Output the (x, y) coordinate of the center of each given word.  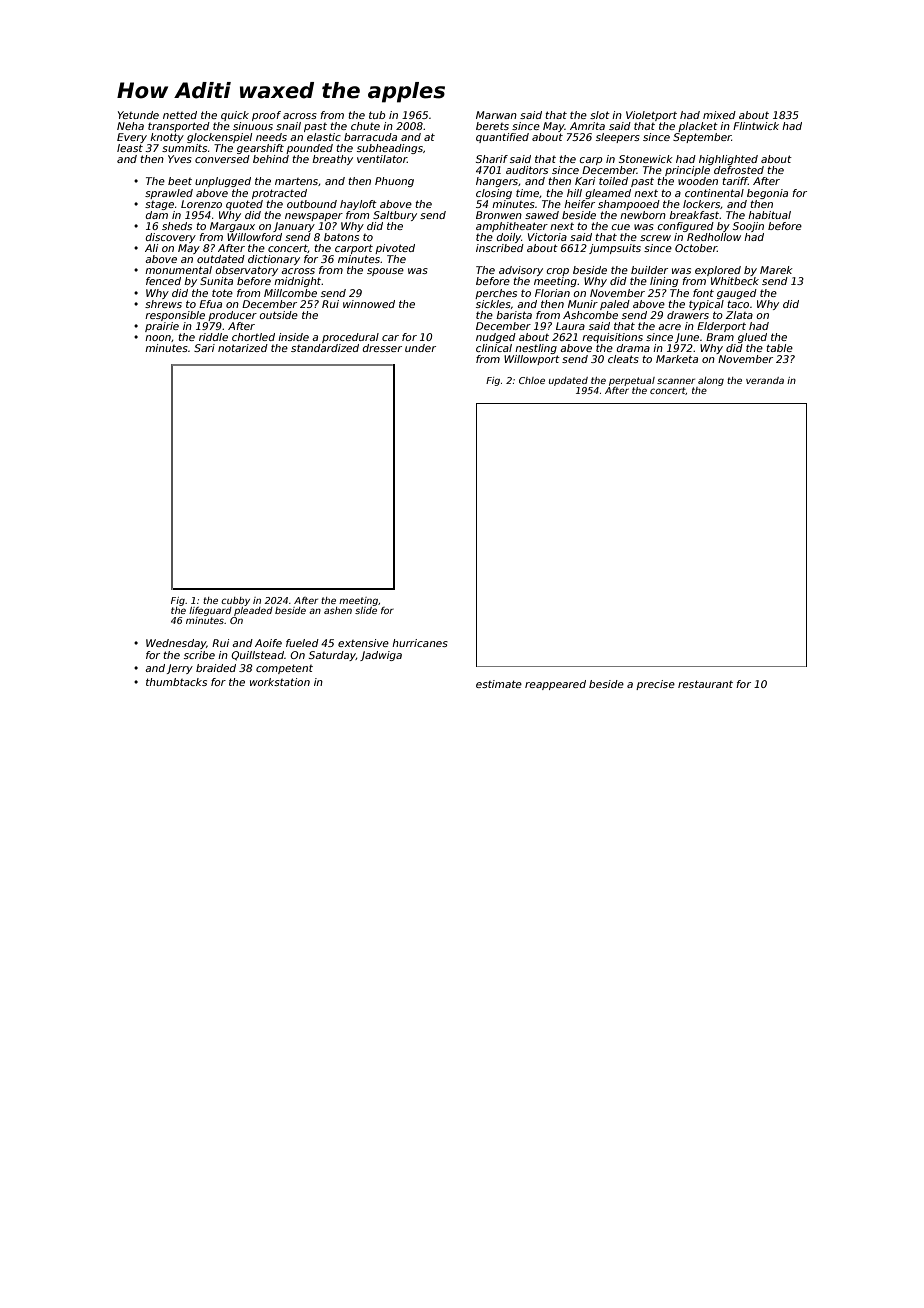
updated (568, 381)
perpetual (632, 381)
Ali (151, 248)
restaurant (705, 684)
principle (687, 171)
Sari (204, 348)
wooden (698, 181)
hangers (497, 182)
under (420, 348)
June (687, 338)
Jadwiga (381, 656)
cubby (235, 601)
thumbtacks (176, 682)
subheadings (390, 149)
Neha (130, 126)
